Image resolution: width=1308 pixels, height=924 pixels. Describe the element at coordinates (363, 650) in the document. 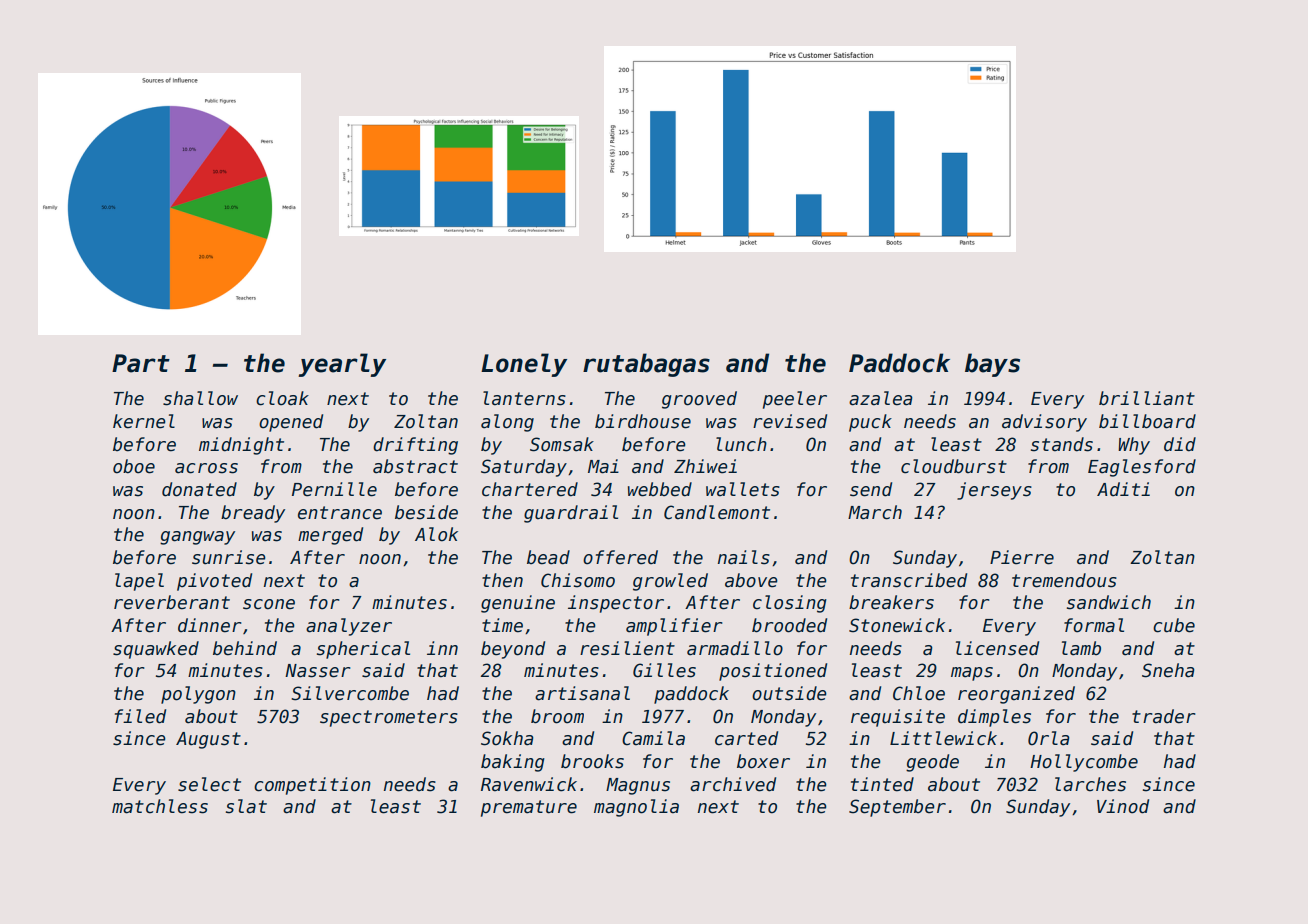

I see `spherical` at that location.
